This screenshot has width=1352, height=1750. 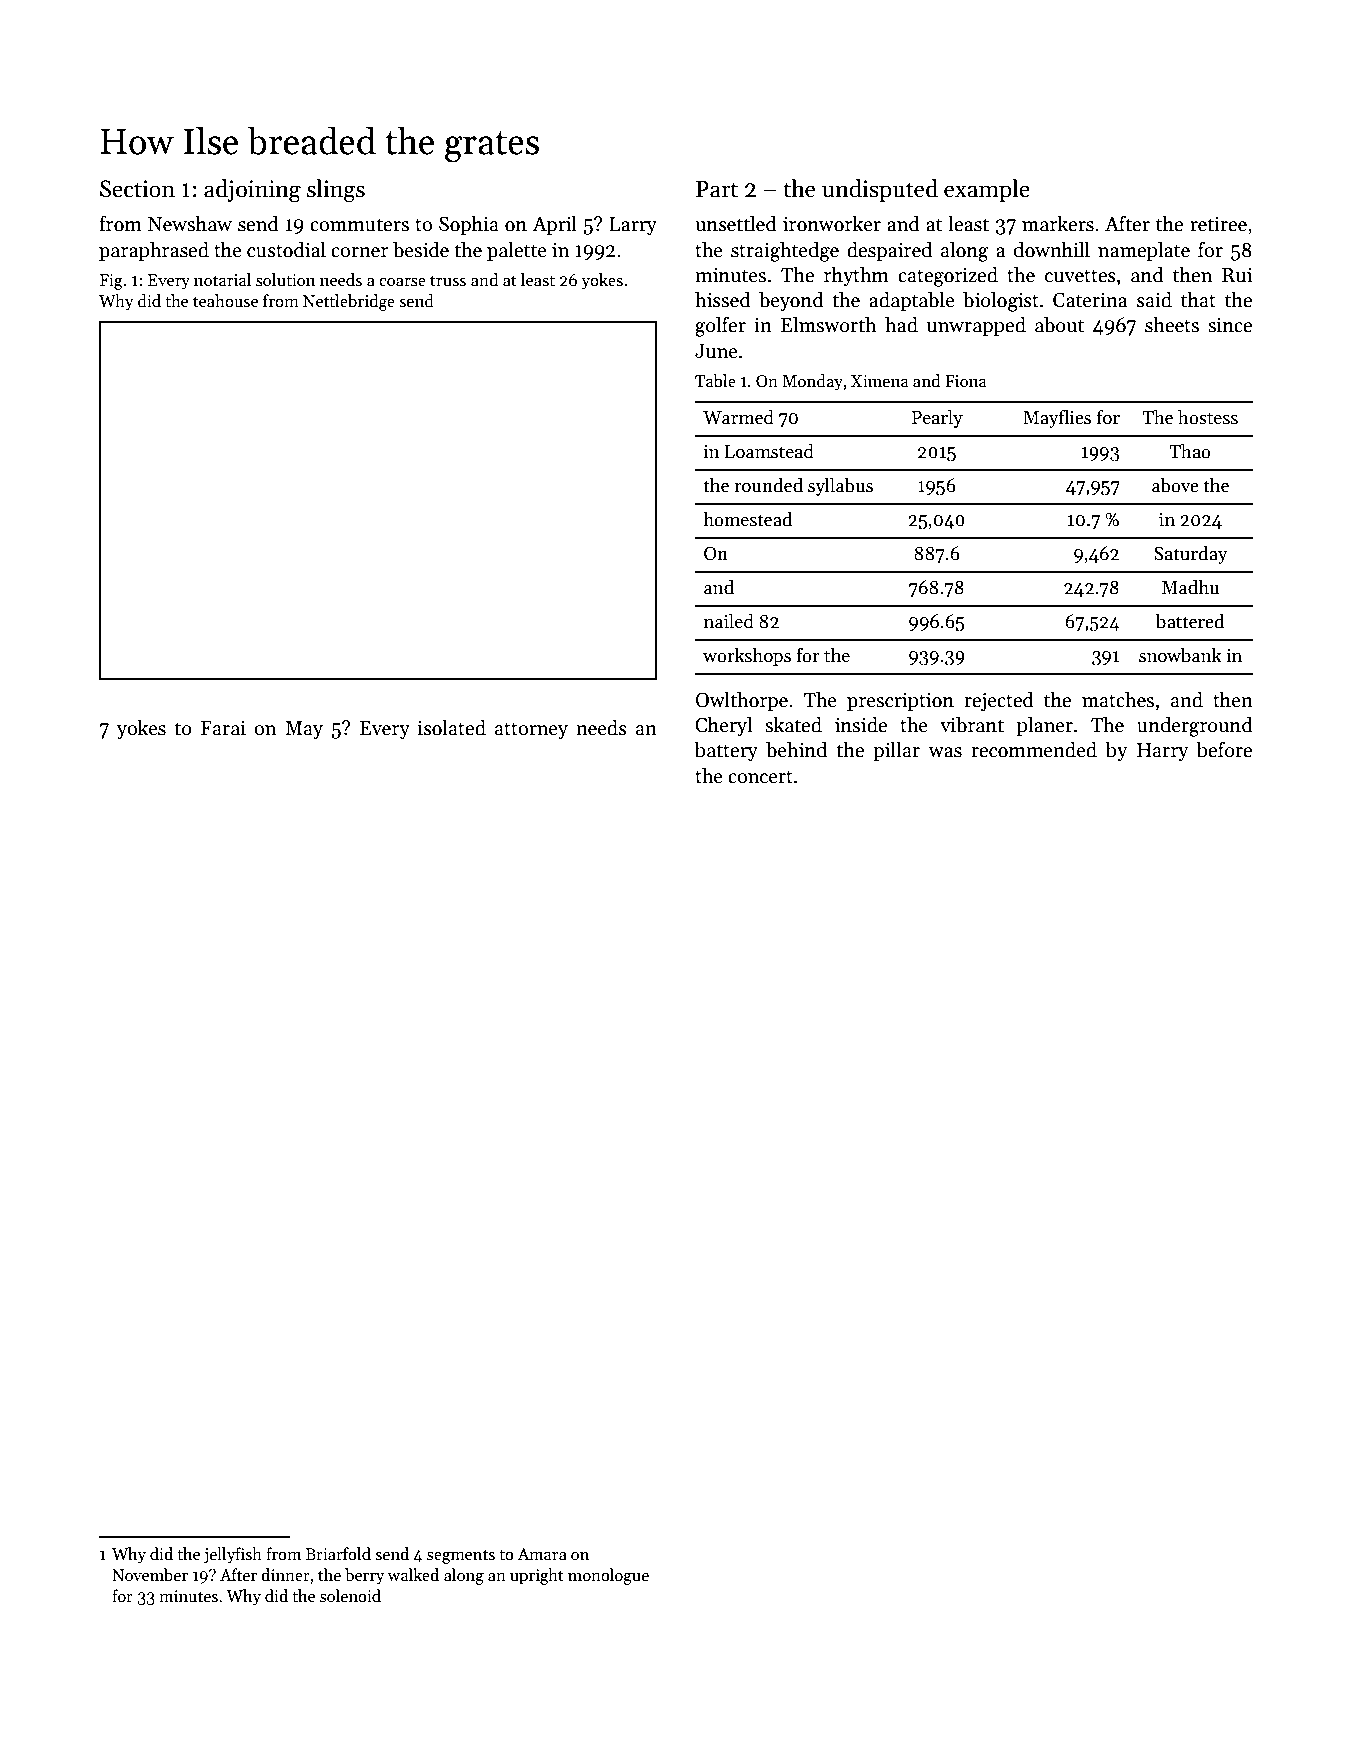 I want to click on Fiona, so click(x=966, y=381).
